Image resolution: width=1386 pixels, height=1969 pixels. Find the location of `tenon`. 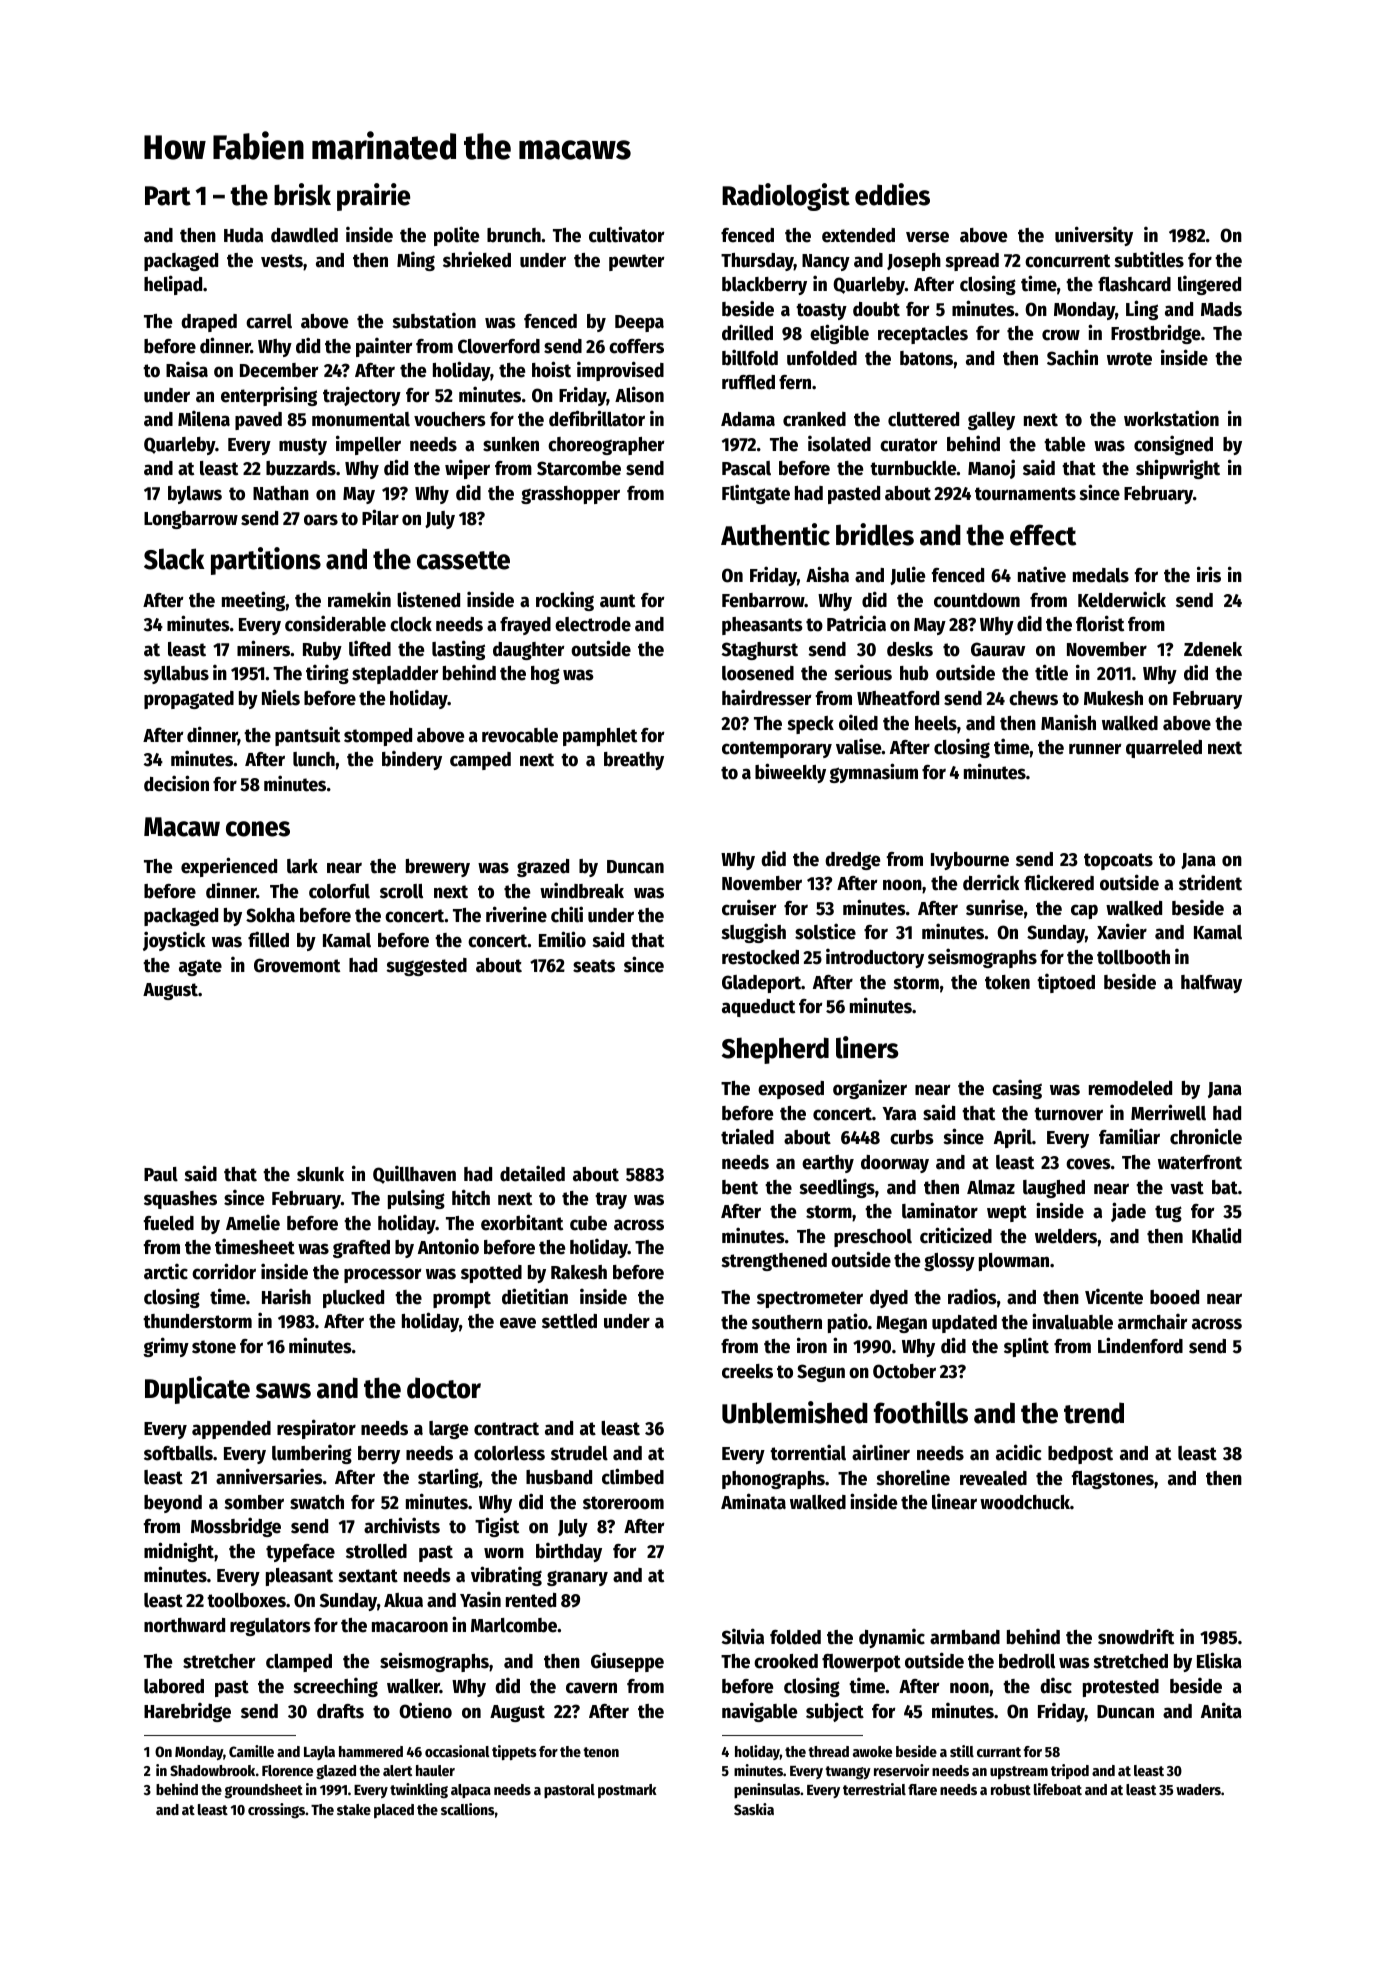

tenon is located at coordinates (601, 1752).
